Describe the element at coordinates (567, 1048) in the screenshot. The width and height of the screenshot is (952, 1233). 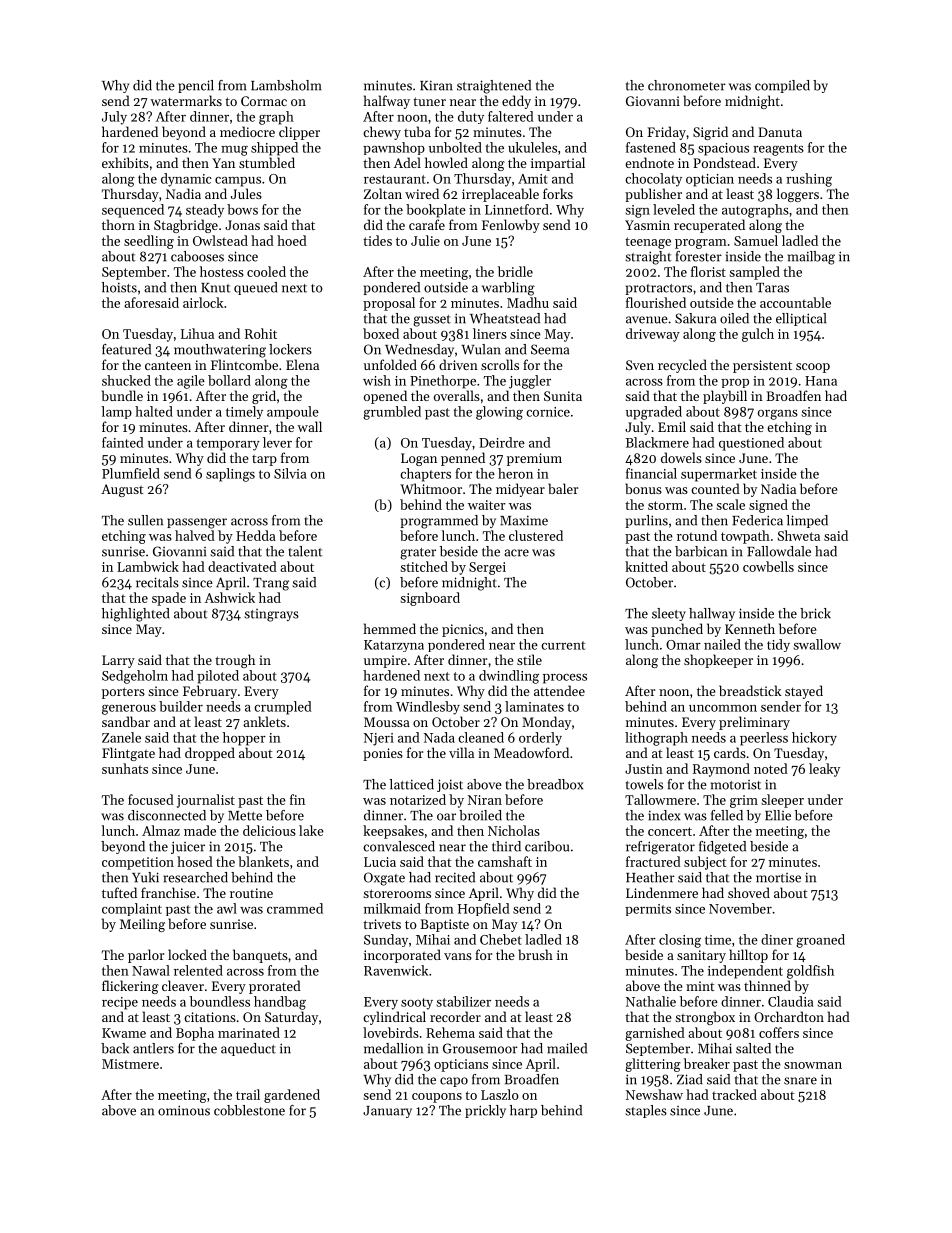
I see `mailed` at that location.
